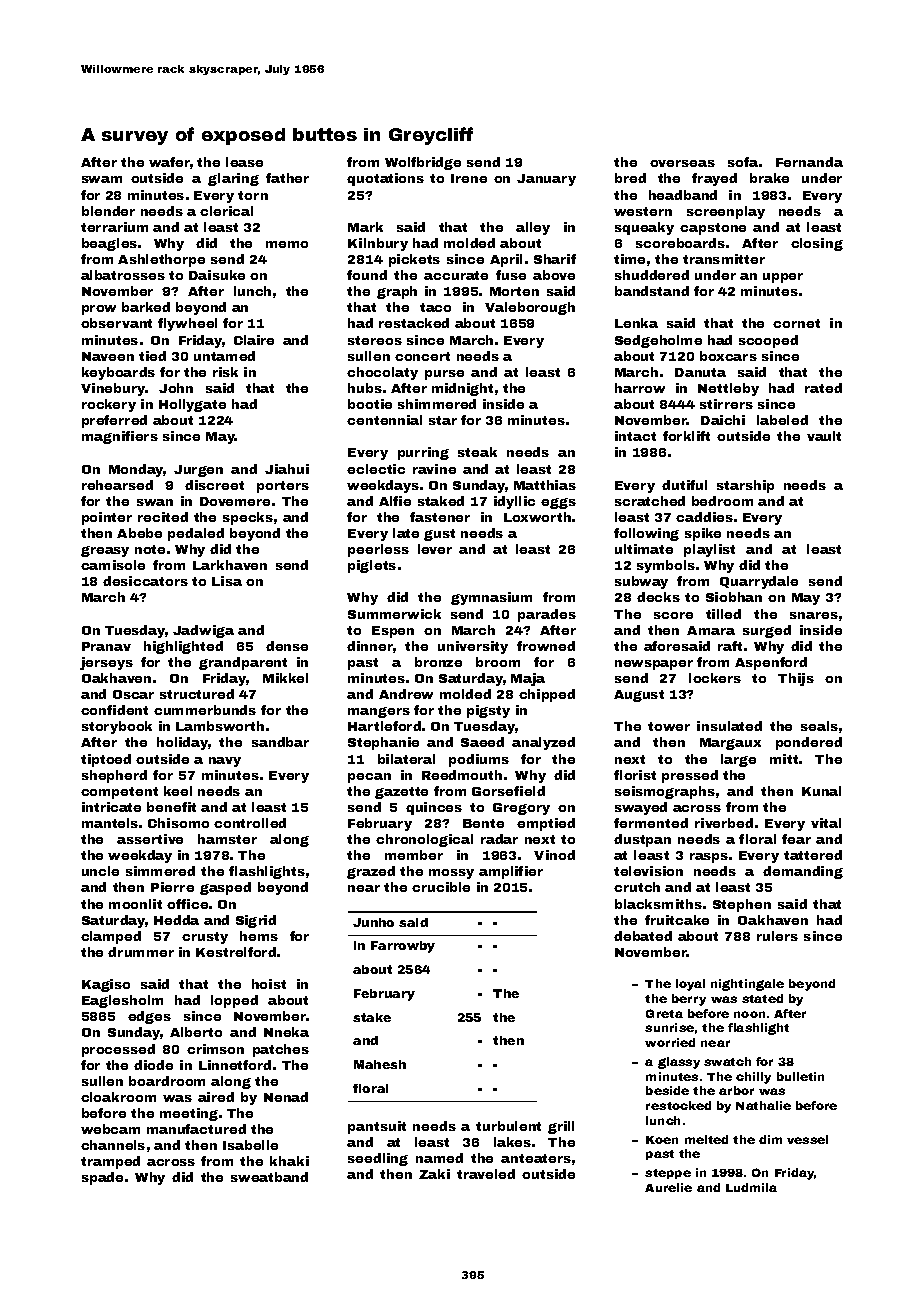 Image resolution: width=924 pixels, height=1308 pixels. Describe the element at coordinates (187, 324) in the screenshot. I see `flywheel` at that location.
